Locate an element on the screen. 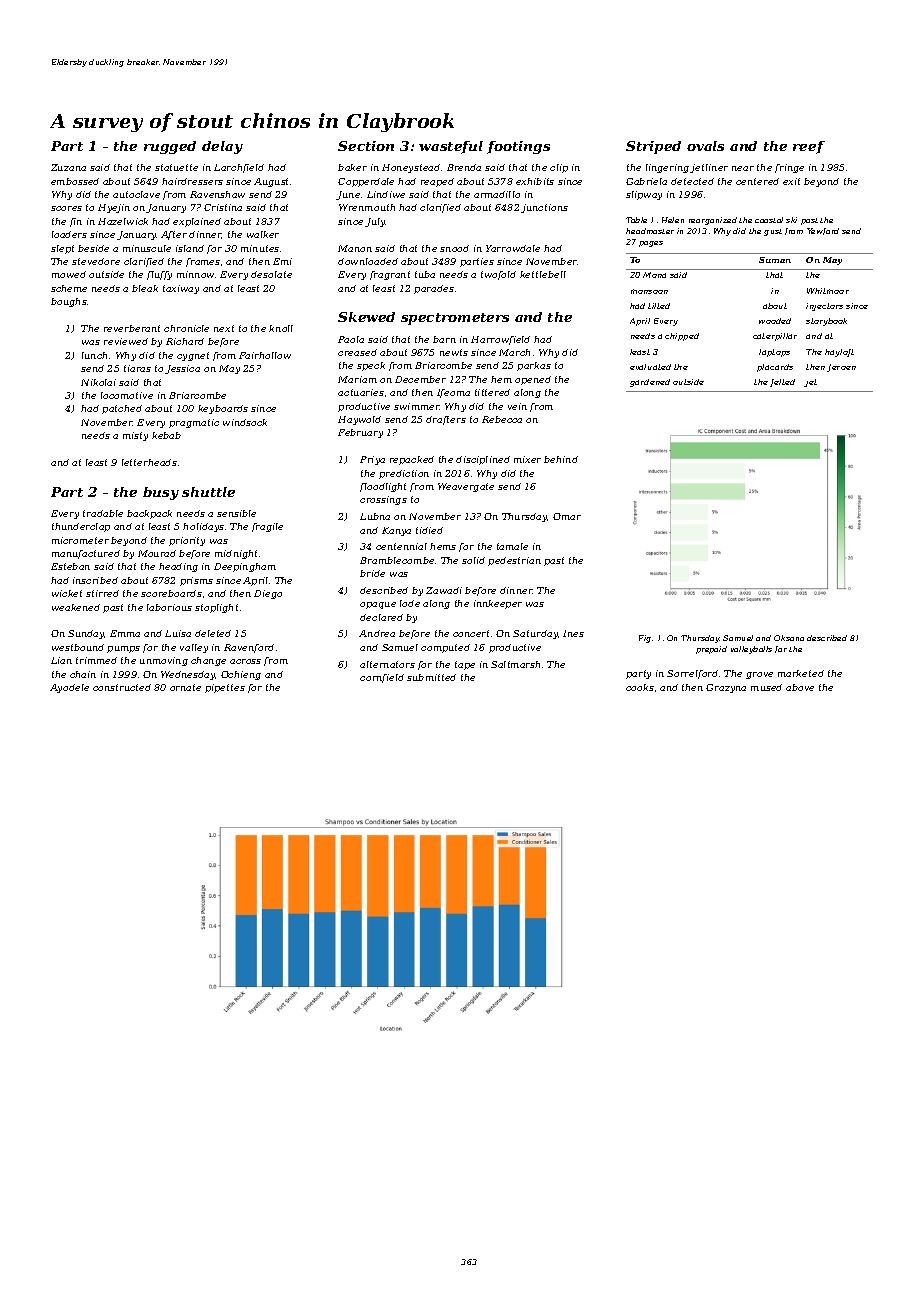  hayloft is located at coordinates (839, 353).
